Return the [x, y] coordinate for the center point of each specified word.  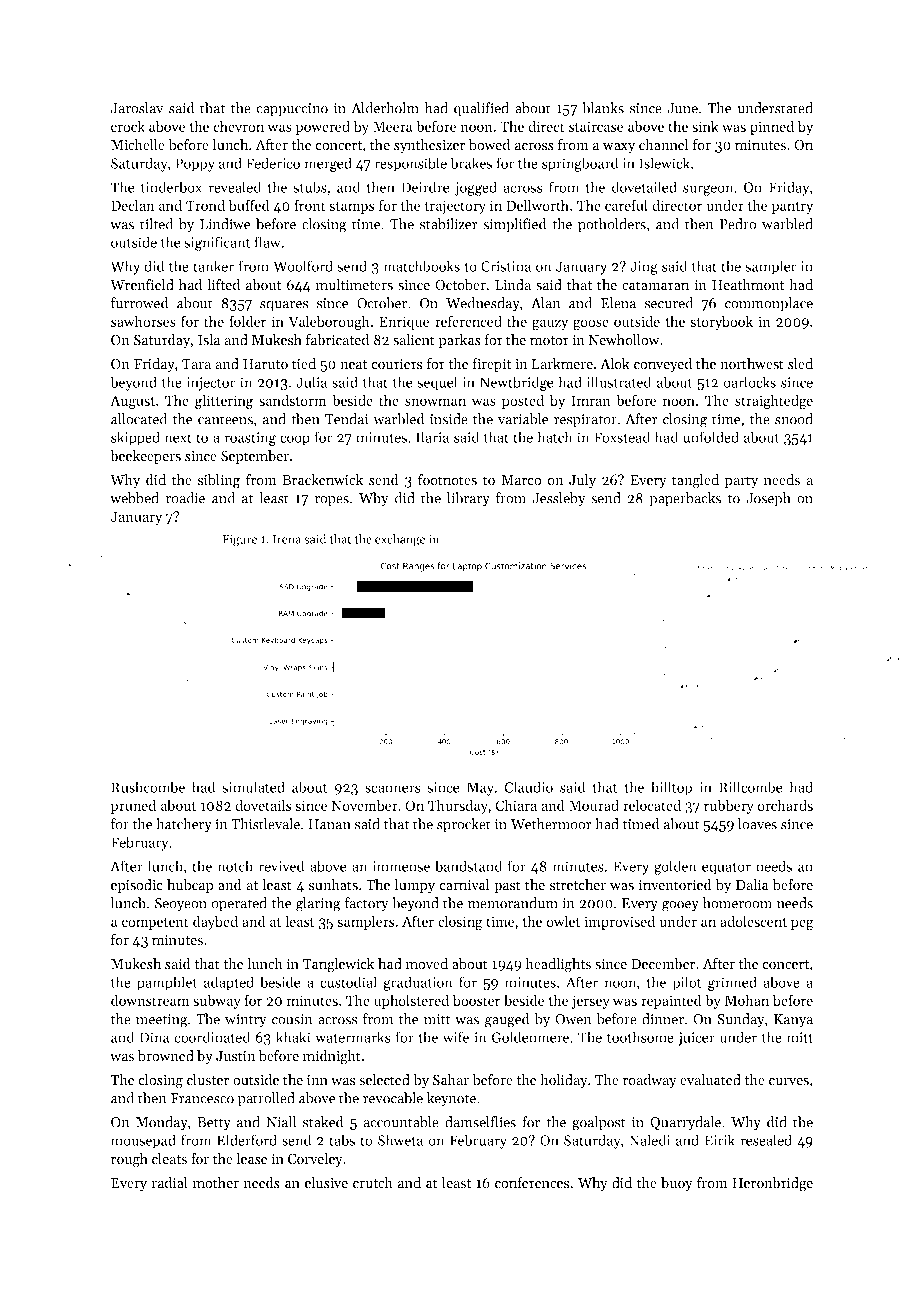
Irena [287, 539]
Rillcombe [751, 787]
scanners [393, 789]
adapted [229, 983]
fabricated [337, 340]
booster [477, 1000]
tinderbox [171, 187]
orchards [785, 805]
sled [800, 364]
